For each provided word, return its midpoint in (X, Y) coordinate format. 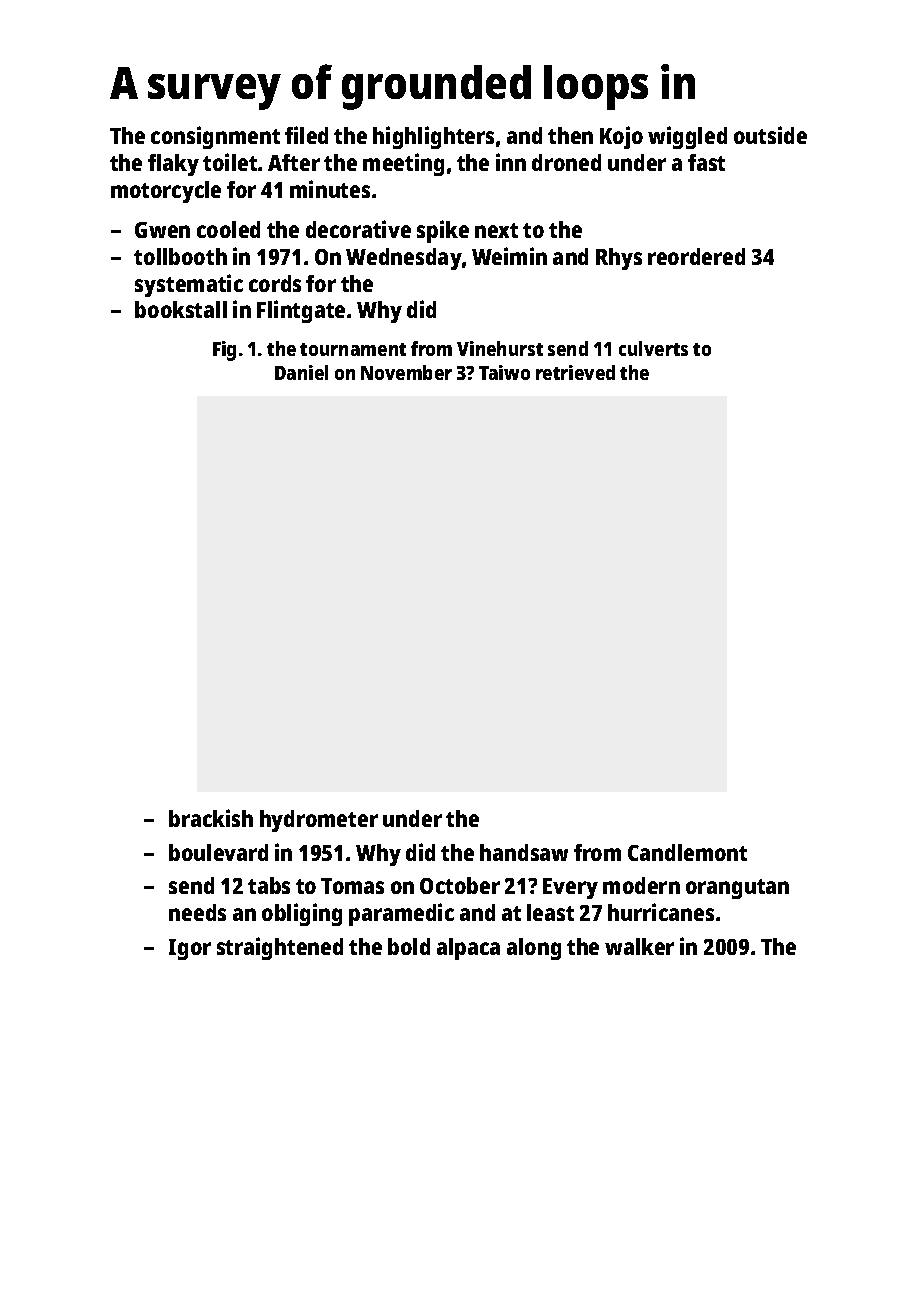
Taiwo (504, 372)
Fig (224, 351)
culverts (653, 348)
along (534, 949)
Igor (190, 949)
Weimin (509, 256)
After (294, 162)
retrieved (575, 372)
